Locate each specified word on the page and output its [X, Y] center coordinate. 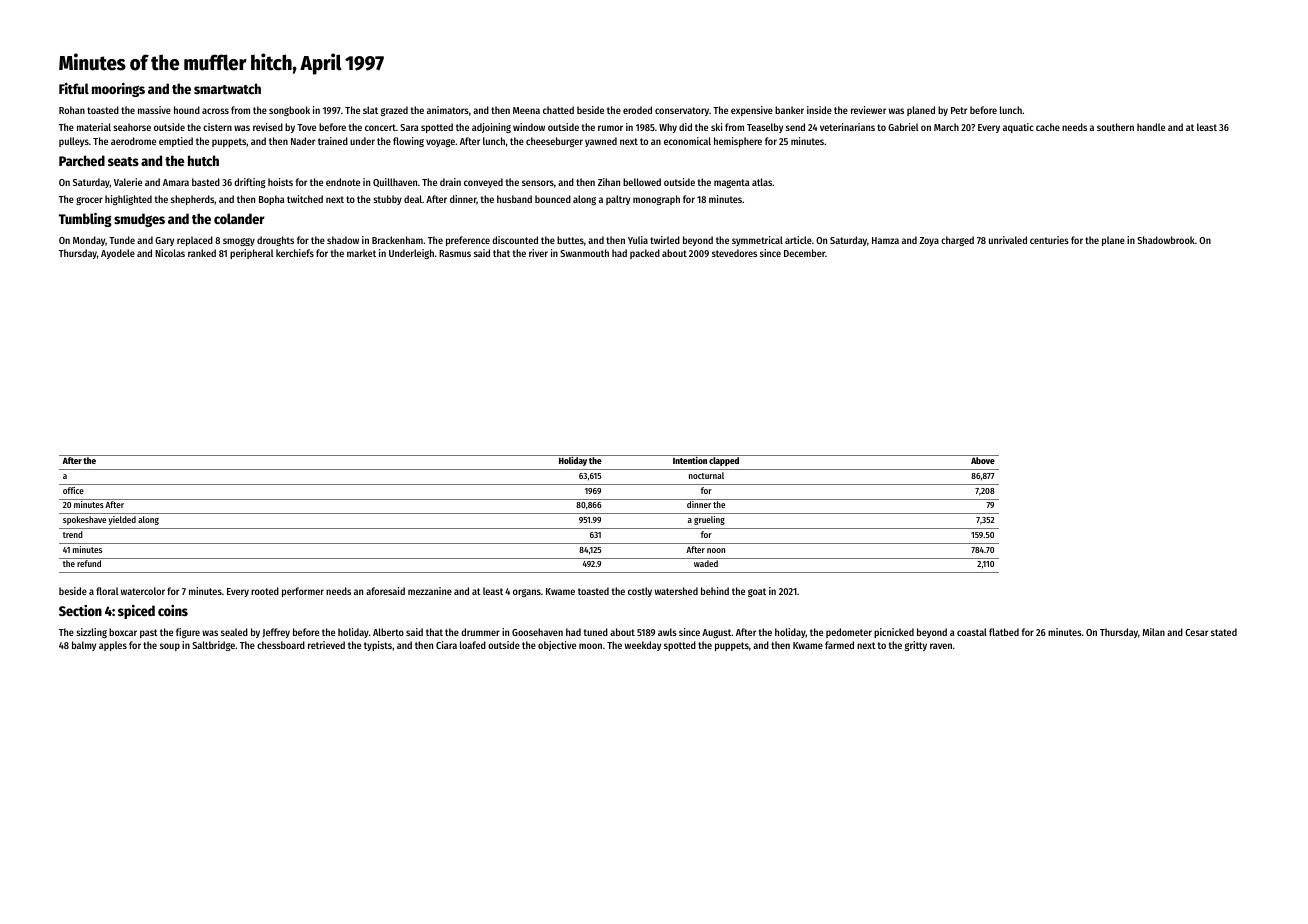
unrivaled [1008, 240]
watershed [676, 591]
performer [303, 592]
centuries [1049, 240]
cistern [217, 127]
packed [645, 254]
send [795, 127]
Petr [959, 110]
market [361, 253]
